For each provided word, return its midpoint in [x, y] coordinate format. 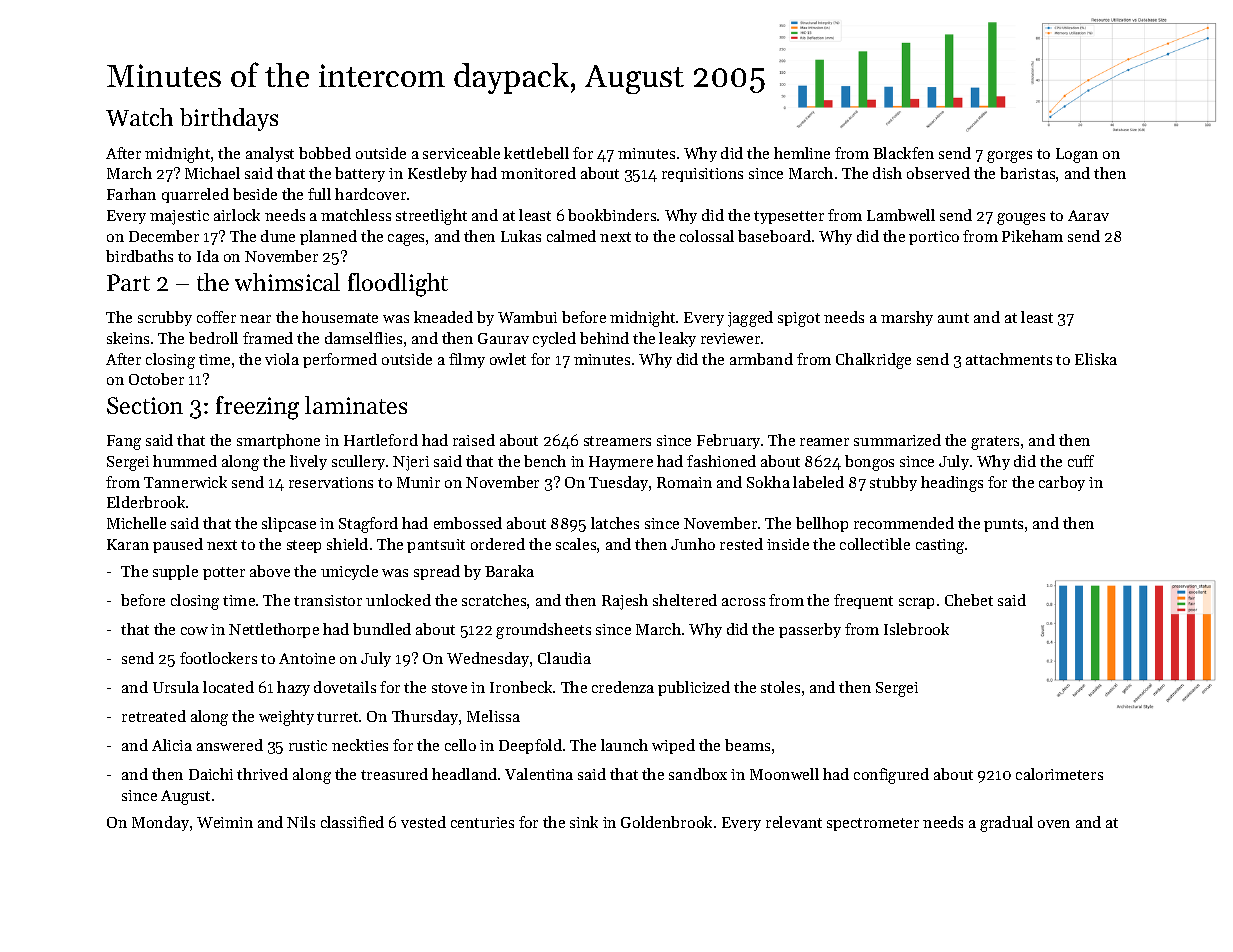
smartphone [278, 441]
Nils [301, 822]
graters [995, 443]
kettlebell [536, 153]
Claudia [564, 658]
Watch [139, 117]
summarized [897, 440]
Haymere [621, 463]
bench [545, 461]
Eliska [1096, 359]
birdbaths [139, 256]
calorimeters [1059, 774]
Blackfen [903, 153]
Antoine [307, 658]
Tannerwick [185, 482]
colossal [707, 236]
